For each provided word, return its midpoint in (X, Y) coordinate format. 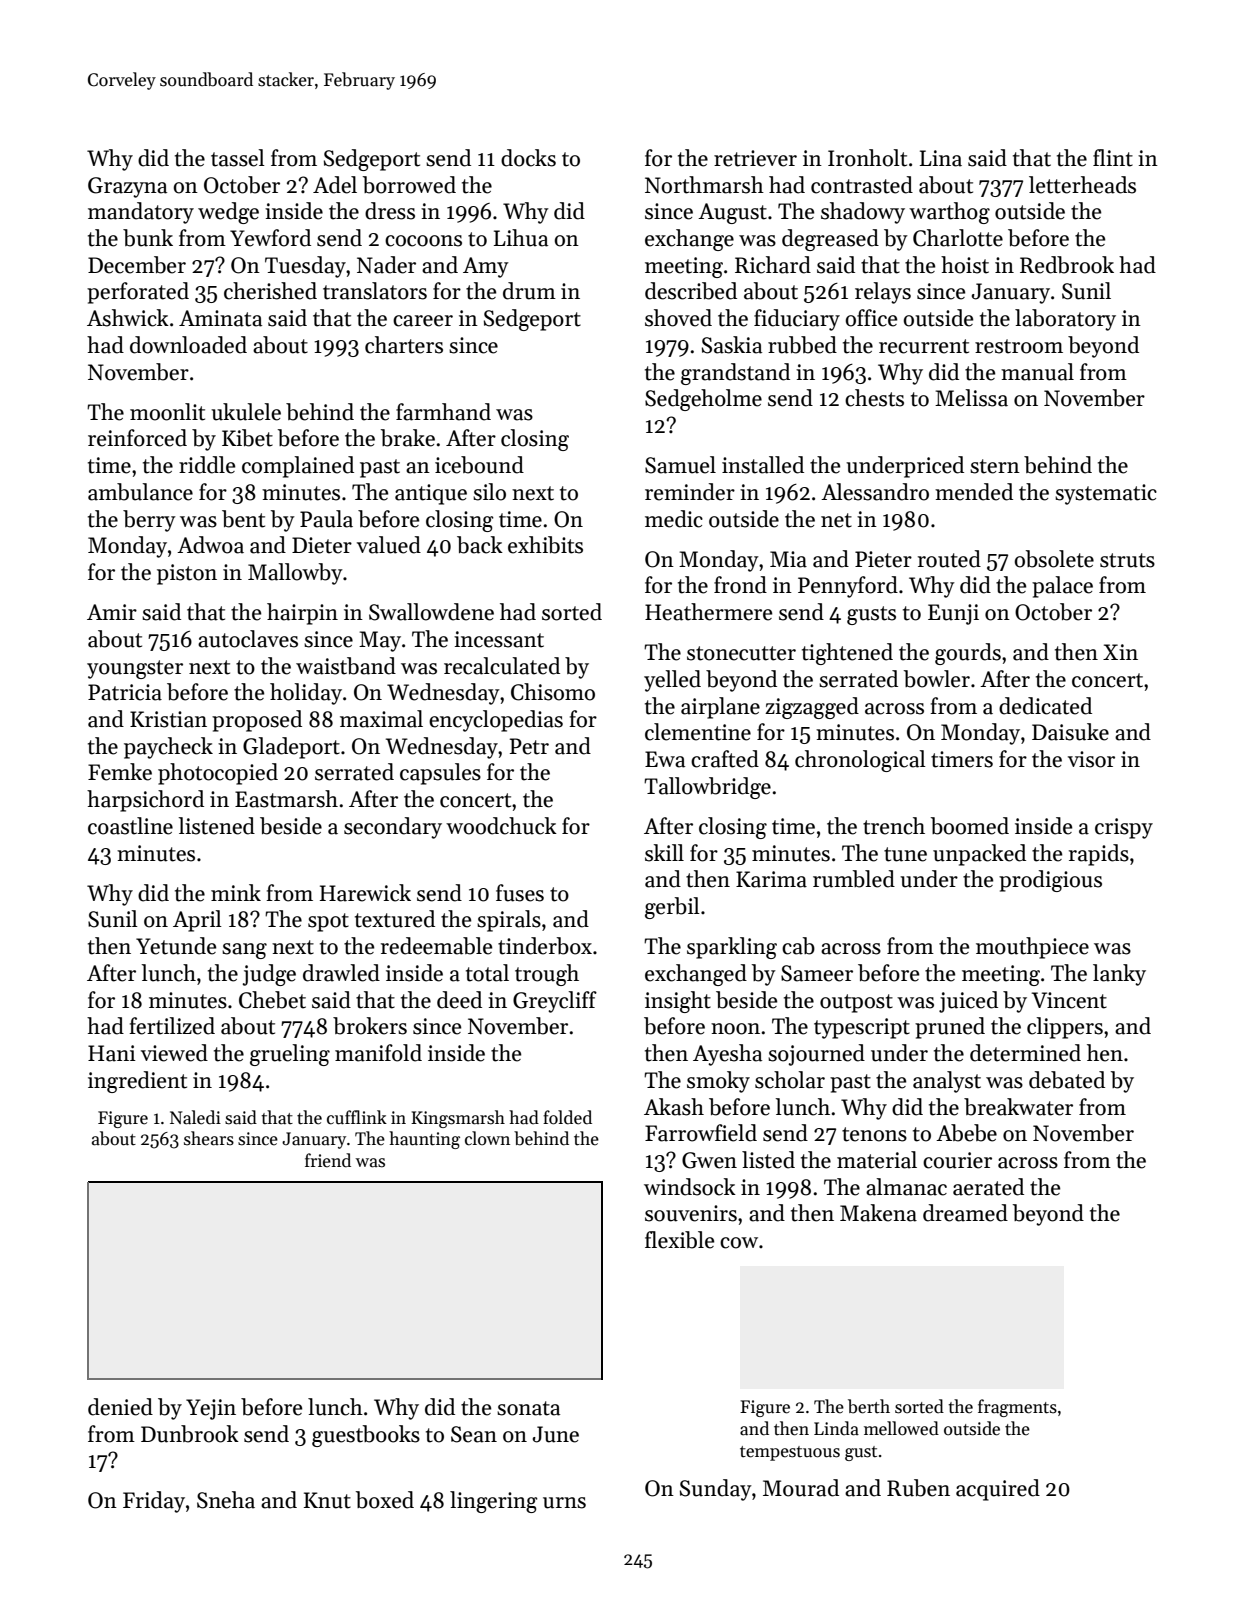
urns (564, 1503)
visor (1091, 759)
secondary (393, 828)
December (137, 265)
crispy (1124, 828)
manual (1037, 372)
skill (664, 853)
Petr (529, 746)
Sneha (226, 1500)
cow (739, 1243)
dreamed (965, 1213)
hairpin (302, 614)
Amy (486, 267)
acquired (998, 1490)
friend (328, 1160)
